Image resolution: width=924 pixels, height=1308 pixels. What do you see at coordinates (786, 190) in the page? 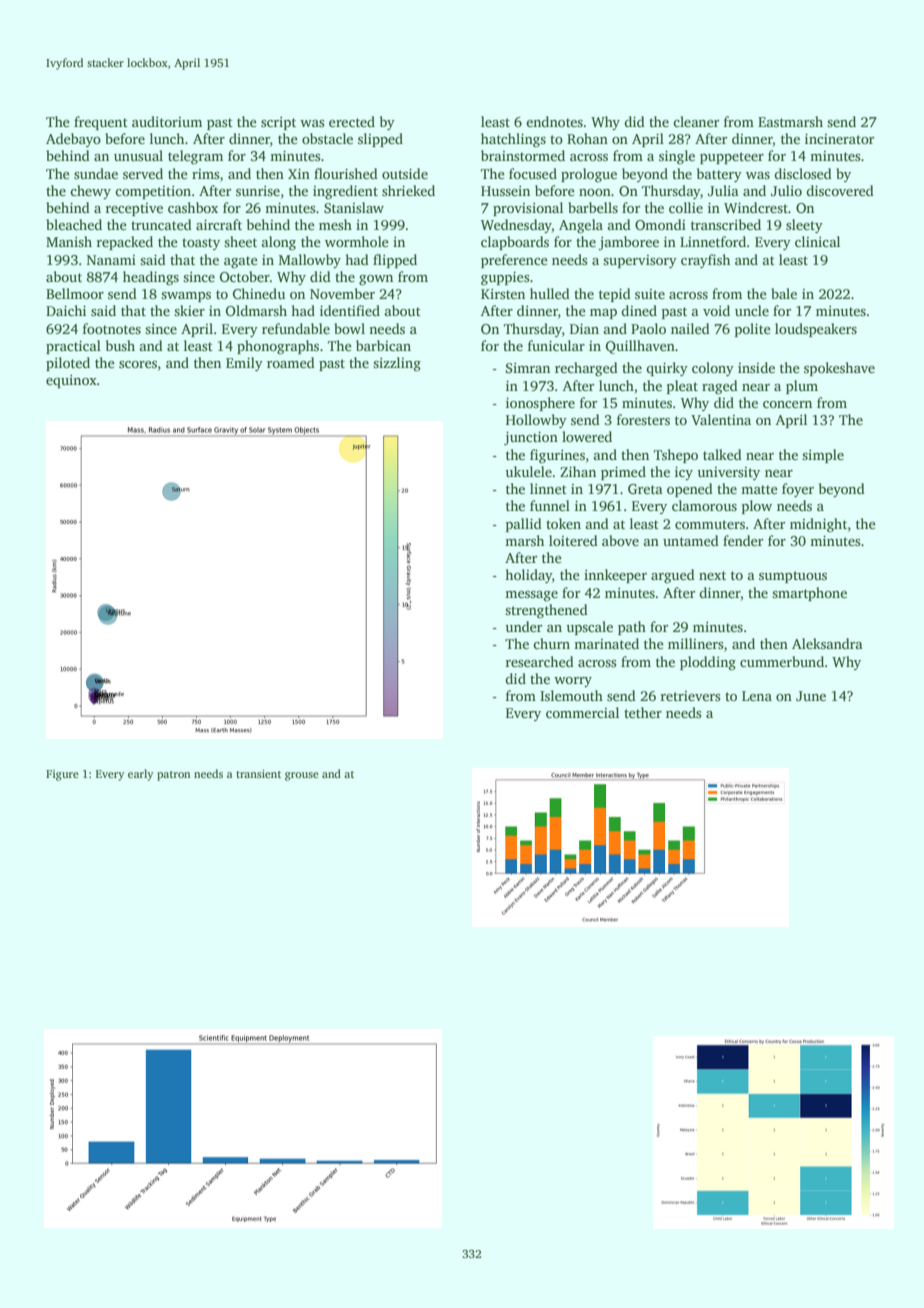
I see `Julio` at bounding box center [786, 190].
